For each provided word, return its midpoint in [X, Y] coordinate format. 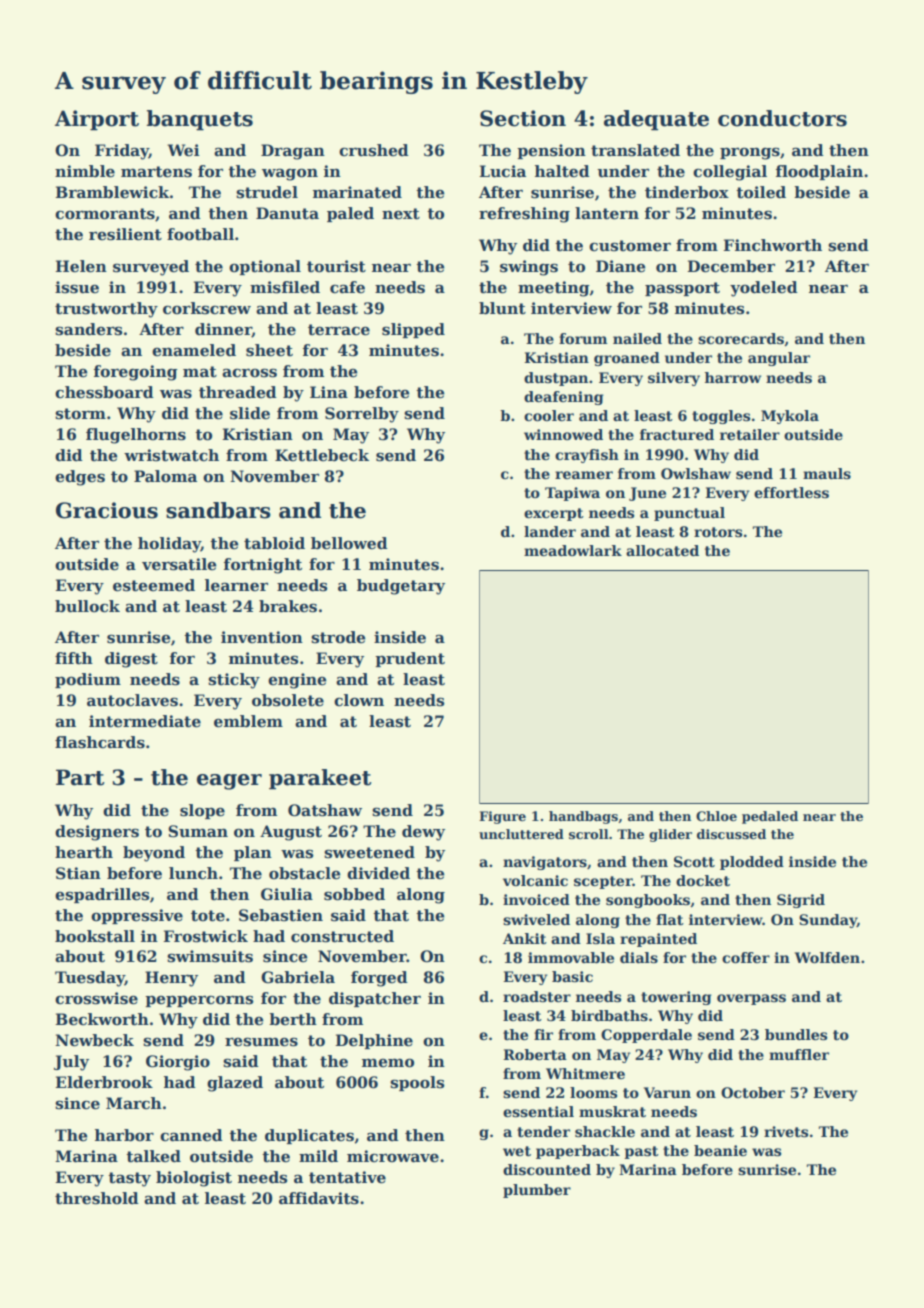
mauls [827, 473]
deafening [564, 398]
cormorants [105, 214]
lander [550, 531]
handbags [583, 817]
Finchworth [773, 245]
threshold [97, 1198]
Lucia [503, 171]
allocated [662, 550]
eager [229, 782]
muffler [799, 1054]
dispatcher [375, 999]
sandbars [218, 510]
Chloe [716, 816]
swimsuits [210, 956]
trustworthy [106, 310]
